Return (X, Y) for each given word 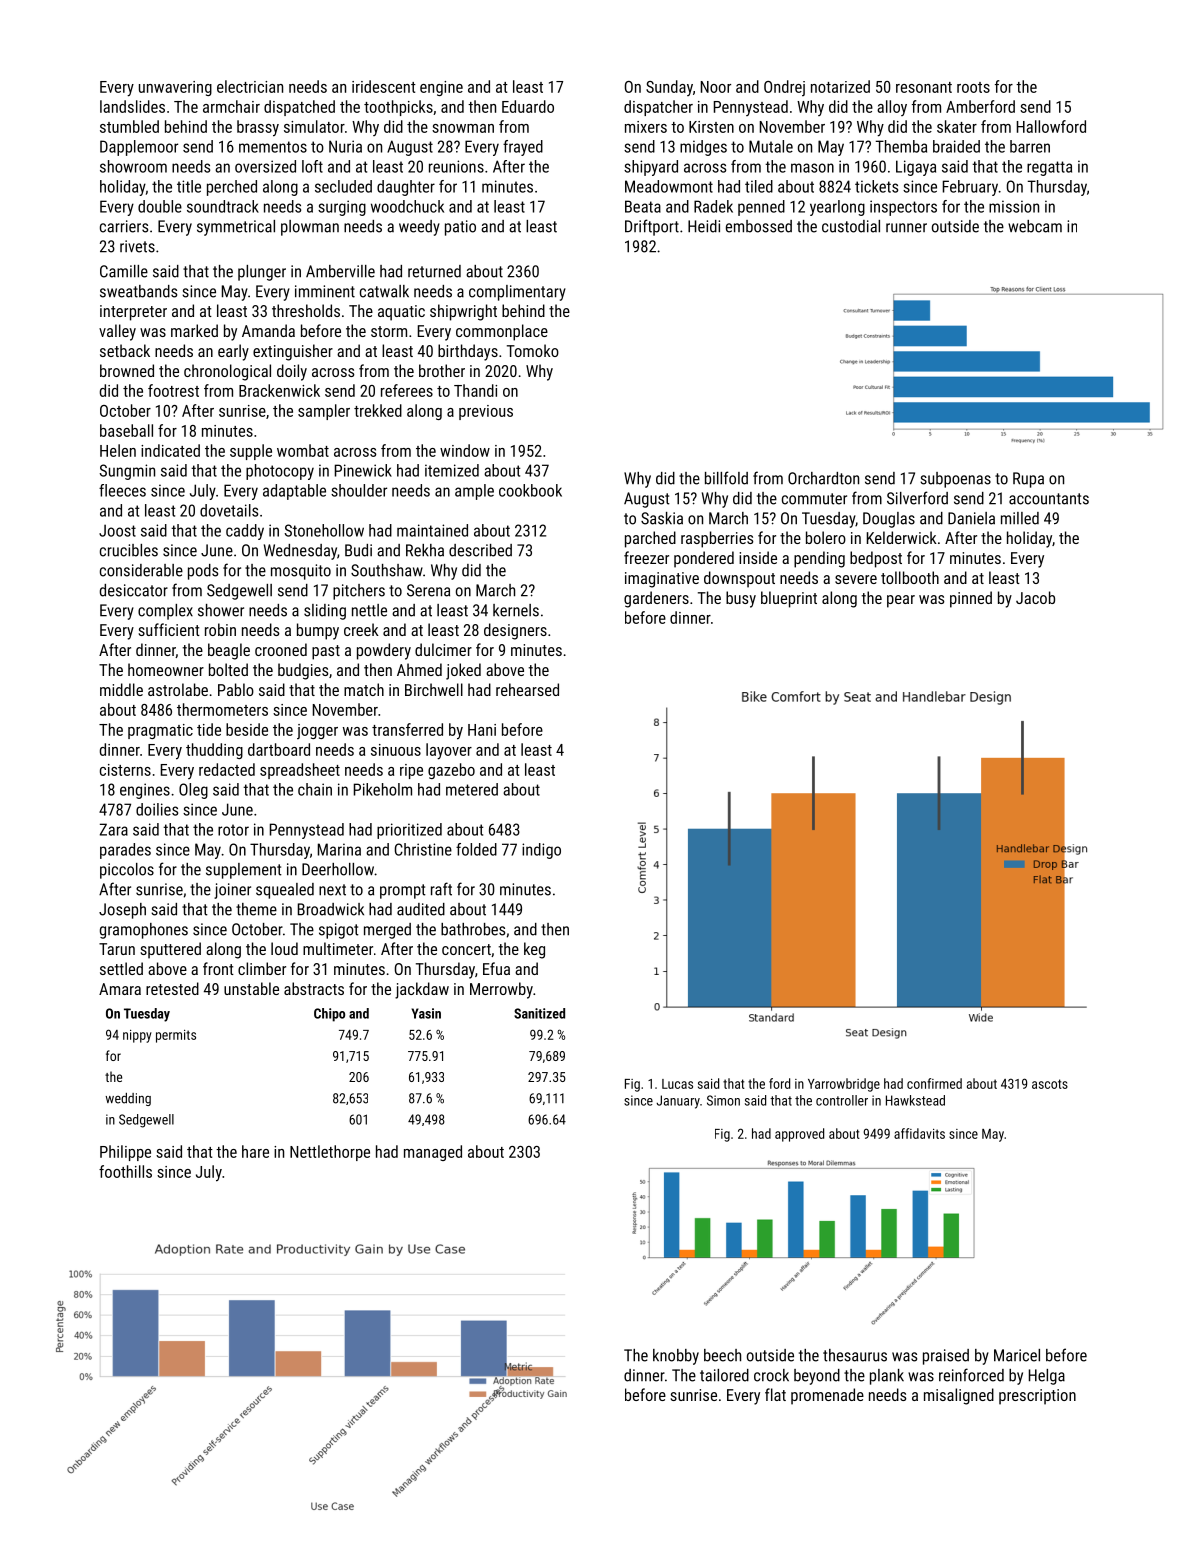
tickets (876, 186)
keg (534, 950)
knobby (676, 1357)
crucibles (129, 550)
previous (486, 412)
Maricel (1017, 1355)
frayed (523, 148)
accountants (1049, 499)
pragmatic (160, 731)
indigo (541, 851)
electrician (250, 86)
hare (255, 1151)
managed (433, 1153)
